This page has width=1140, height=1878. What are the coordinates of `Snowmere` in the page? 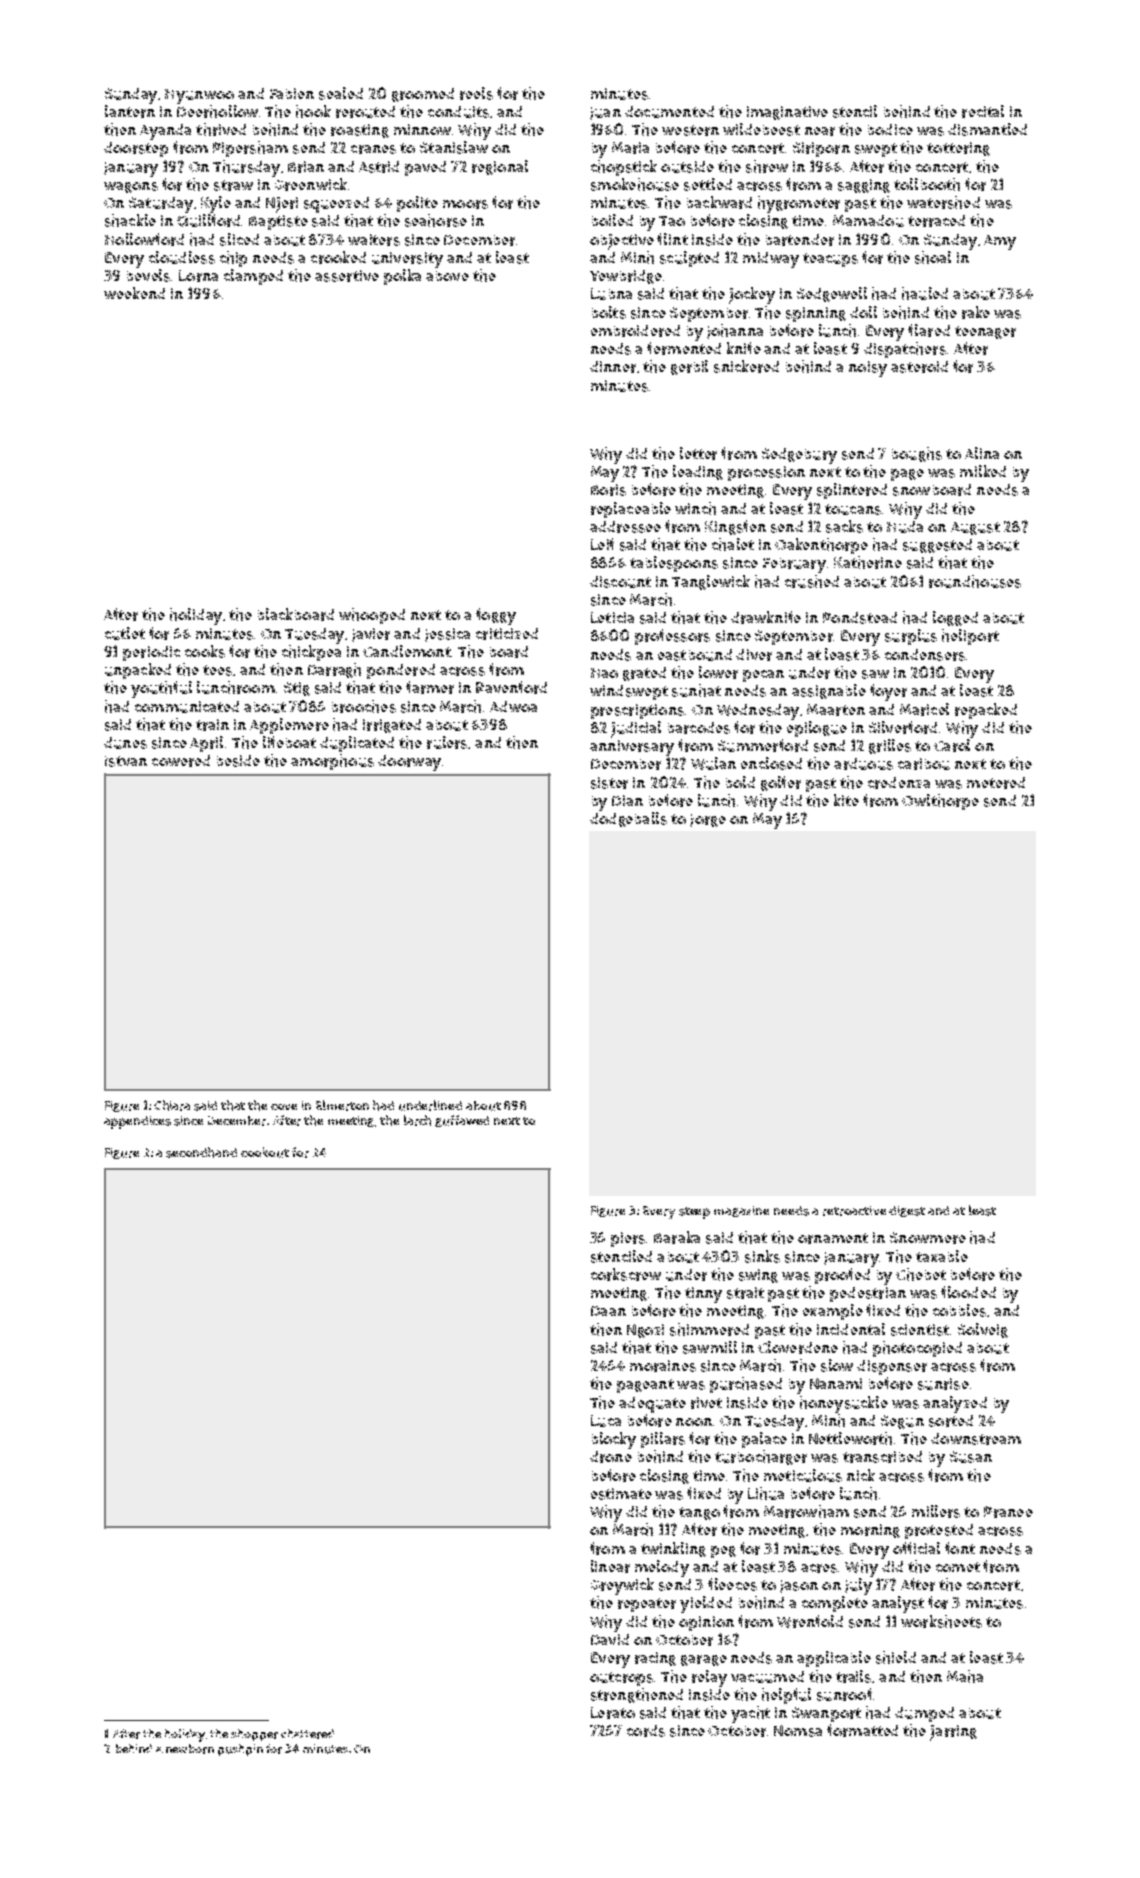 It's located at (928, 1238).
